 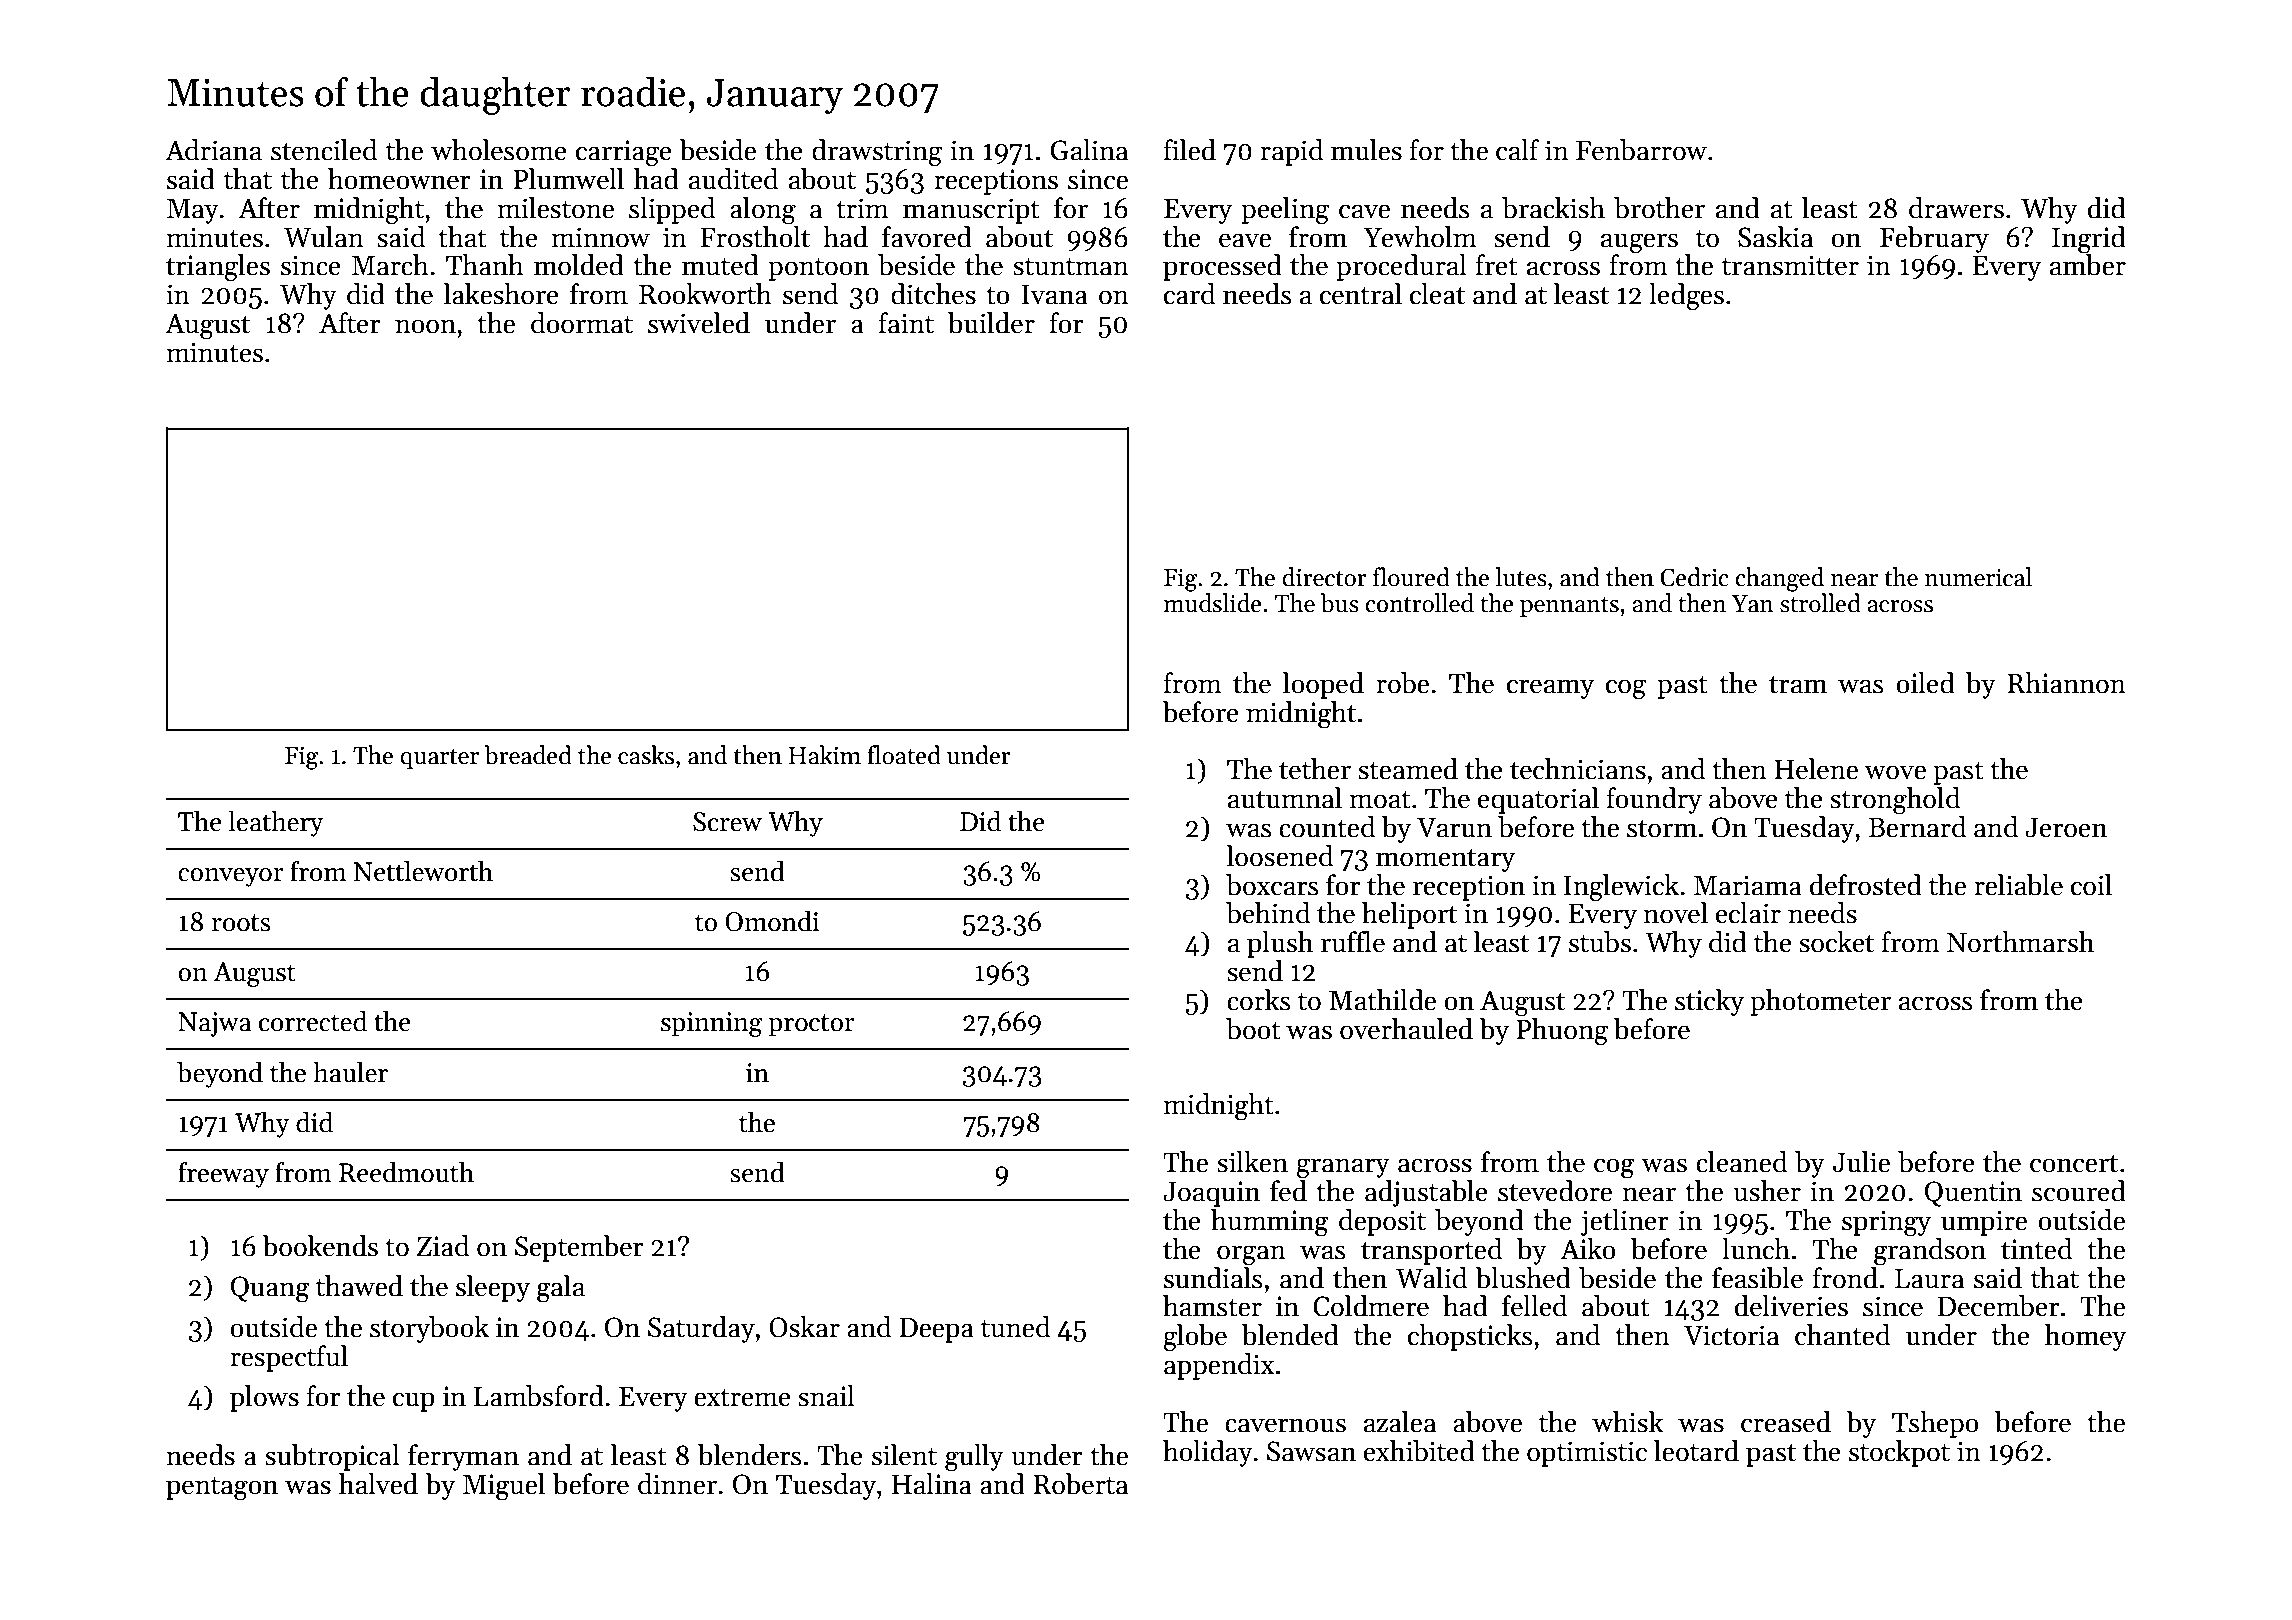 I want to click on cleat, so click(x=1437, y=294).
